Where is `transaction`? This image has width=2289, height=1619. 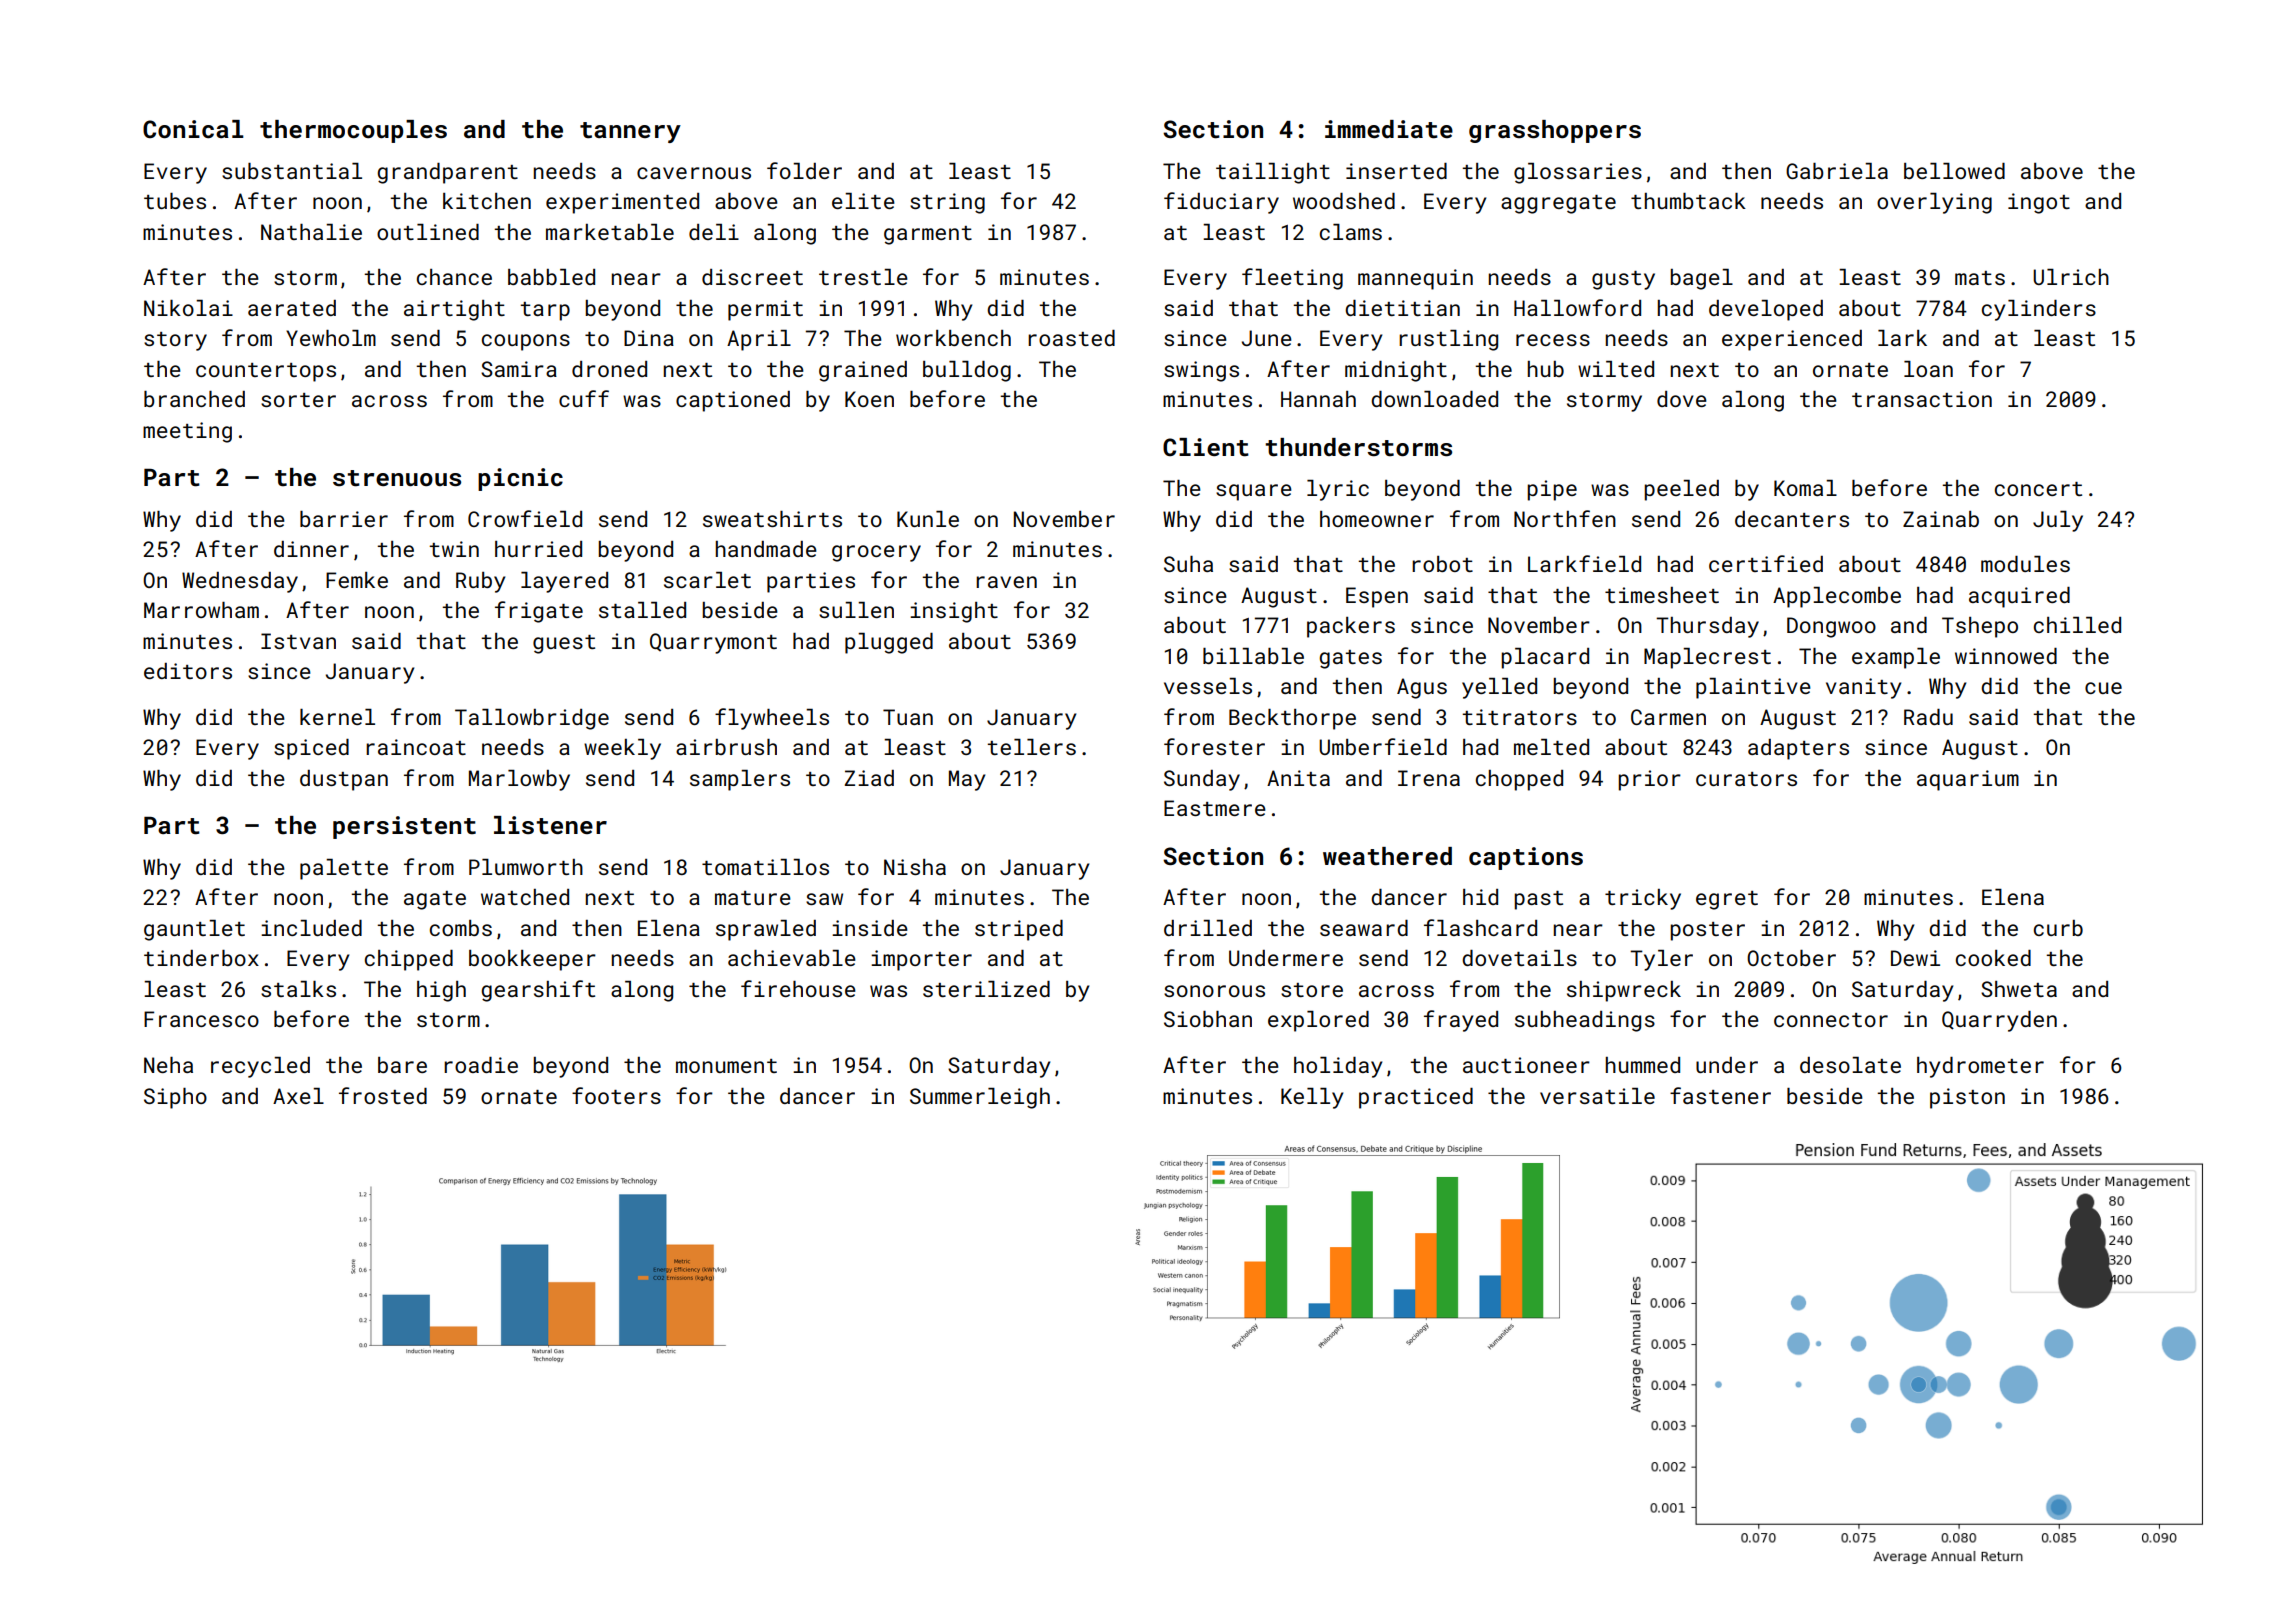 transaction is located at coordinates (1922, 399).
